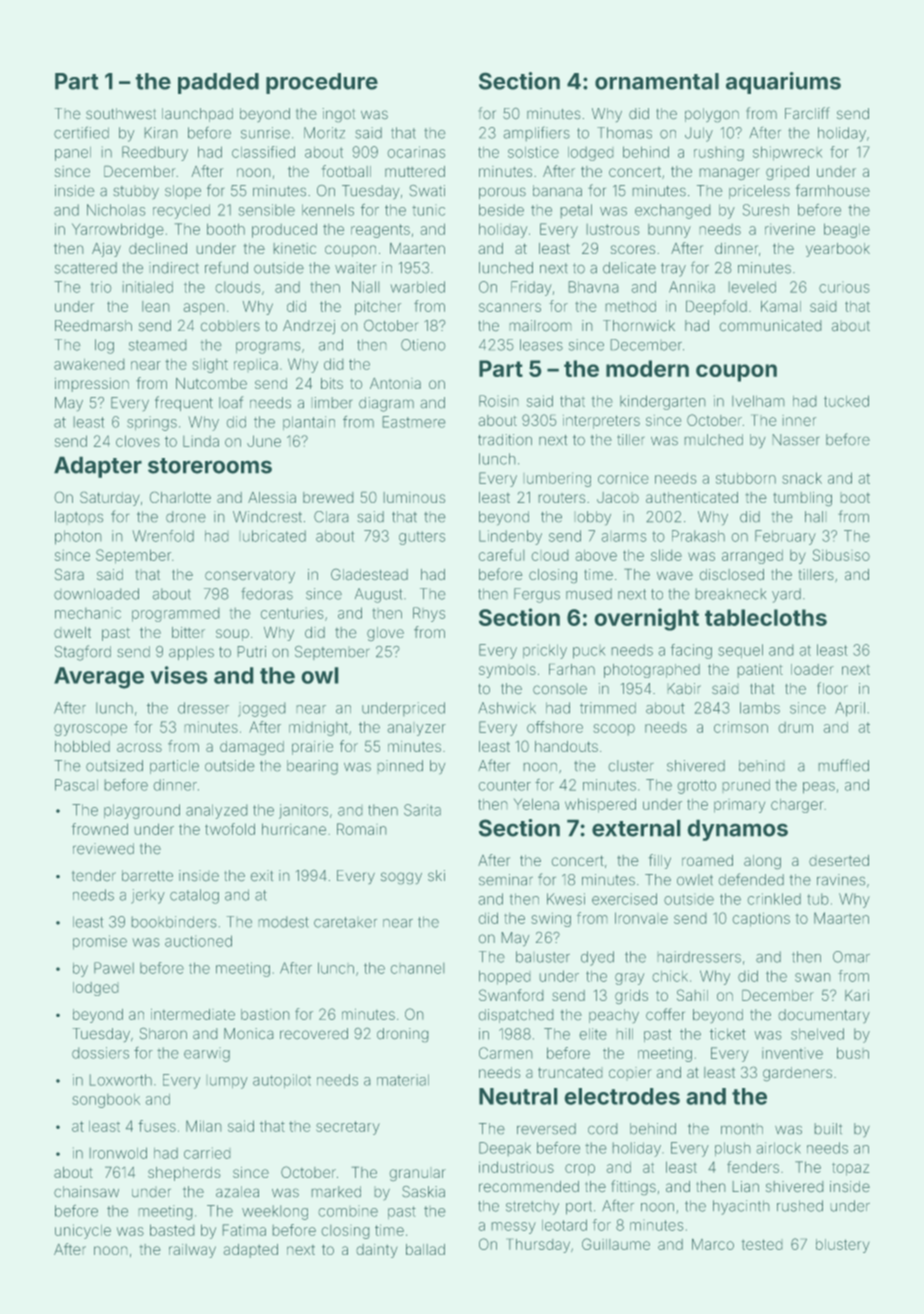 Image resolution: width=924 pixels, height=1314 pixels. I want to click on Thursday, so click(538, 1245).
